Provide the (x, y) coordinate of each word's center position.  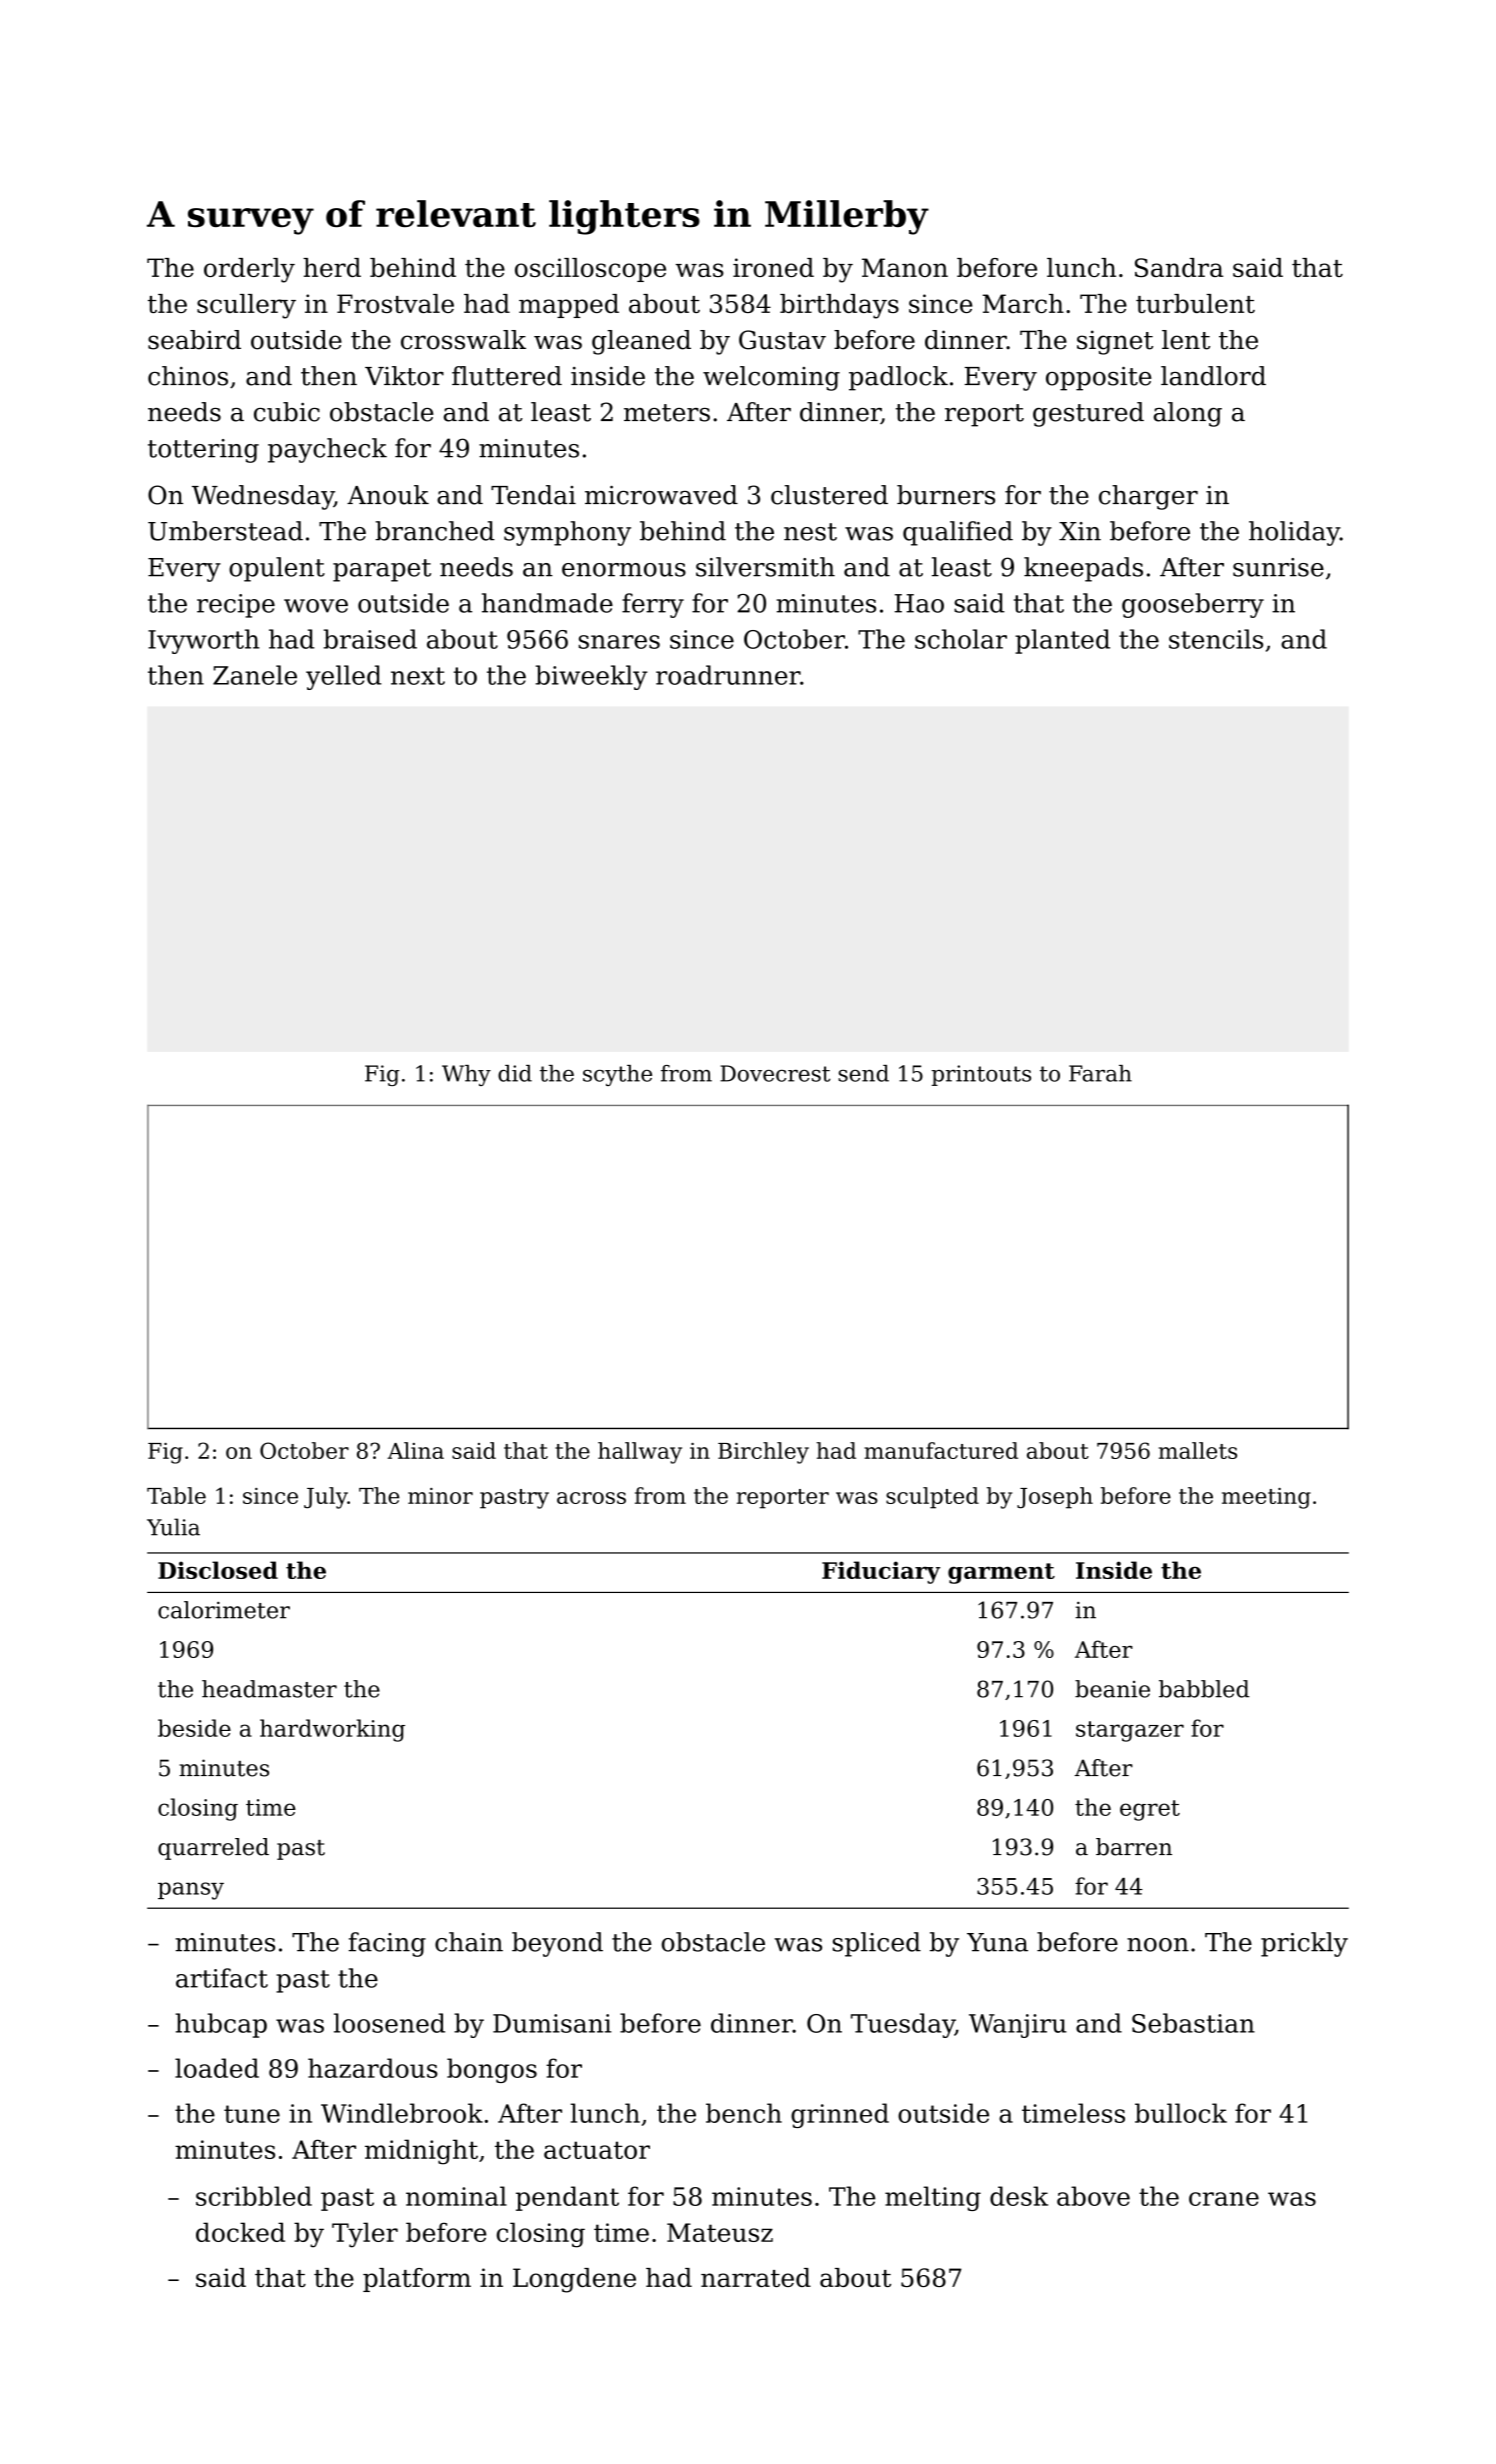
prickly (1304, 1944)
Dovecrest (775, 1073)
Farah (1100, 1073)
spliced (877, 1944)
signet (1115, 342)
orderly (249, 270)
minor (440, 1496)
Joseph (1055, 1498)
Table (176, 1495)
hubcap (221, 2025)
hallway (640, 1453)
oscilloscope (590, 270)
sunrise (1278, 567)
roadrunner (728, 675)
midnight (421, 2152)
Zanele (255, 675)
